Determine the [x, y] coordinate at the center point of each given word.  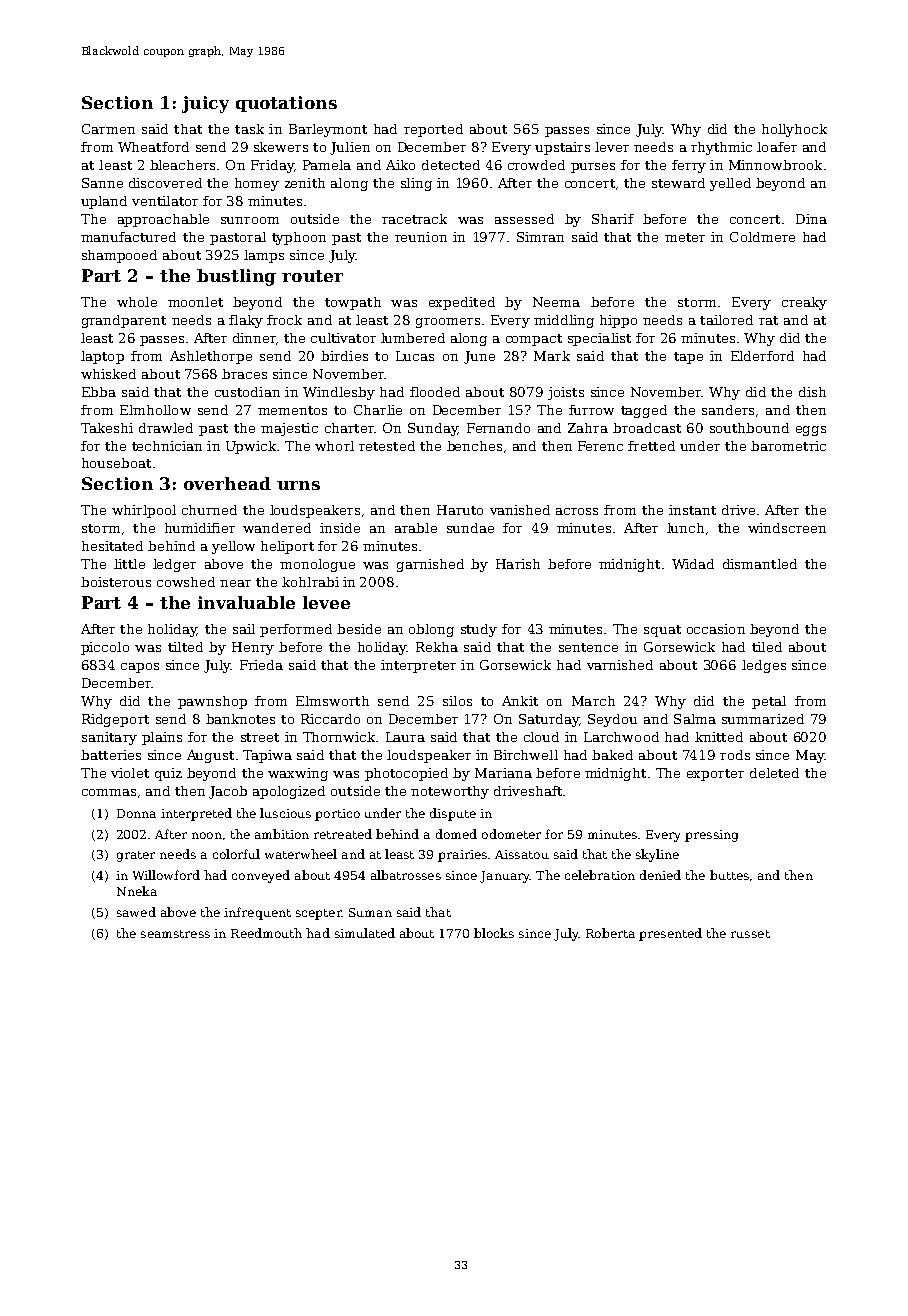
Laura [405, 737]
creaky [804, 303]
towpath [353, 303]
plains [162, 738]
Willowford [166, 875]
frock [284, 320]
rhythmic [721, 148]
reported [433, 130]
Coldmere [762, 237]
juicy [205, 104]
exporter [715, 775]
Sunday [433, 429]
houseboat [116, 463]
